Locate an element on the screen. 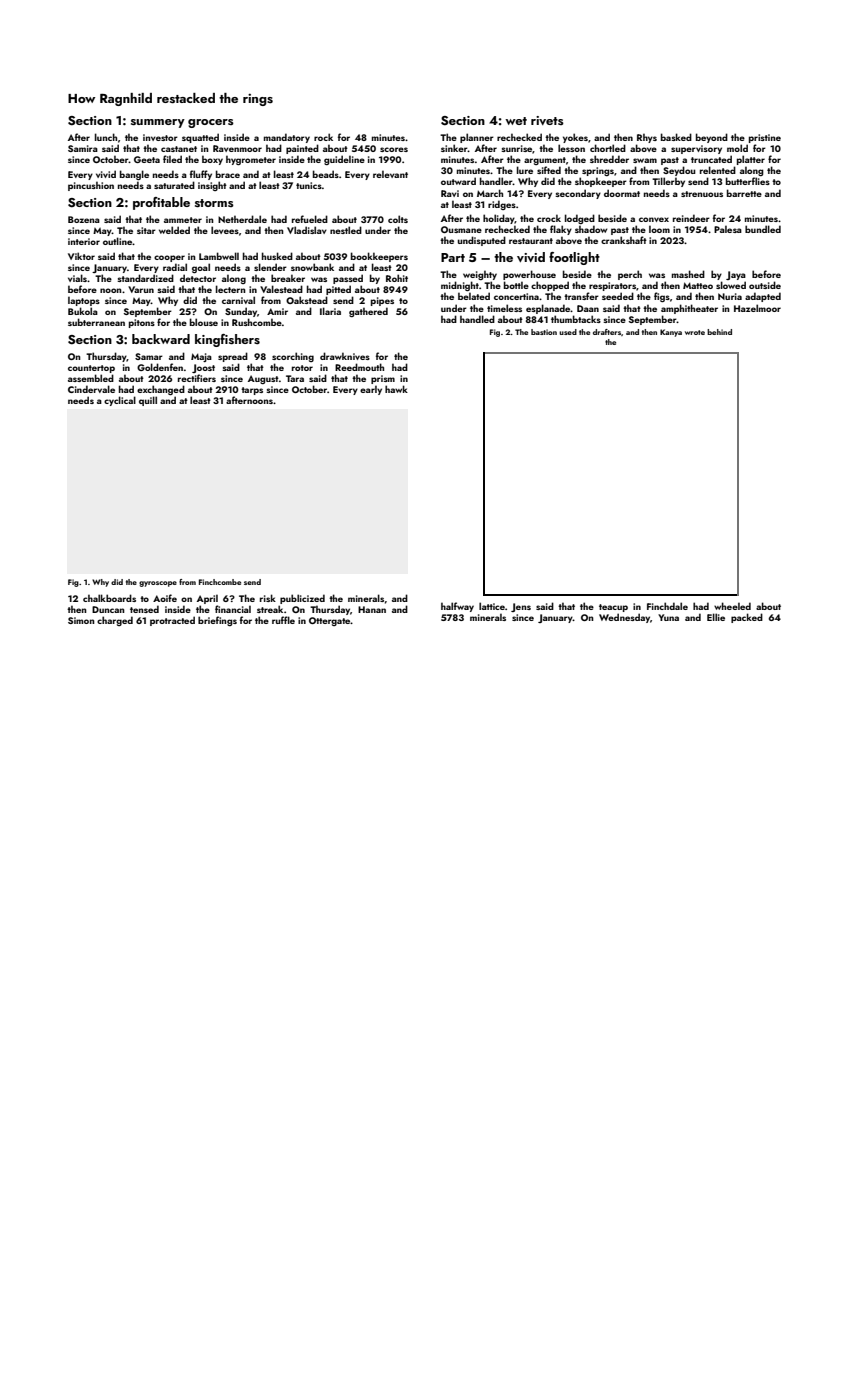 This screenshot has width=849, height=1400. briefings is located at coordinates (217, 621).
